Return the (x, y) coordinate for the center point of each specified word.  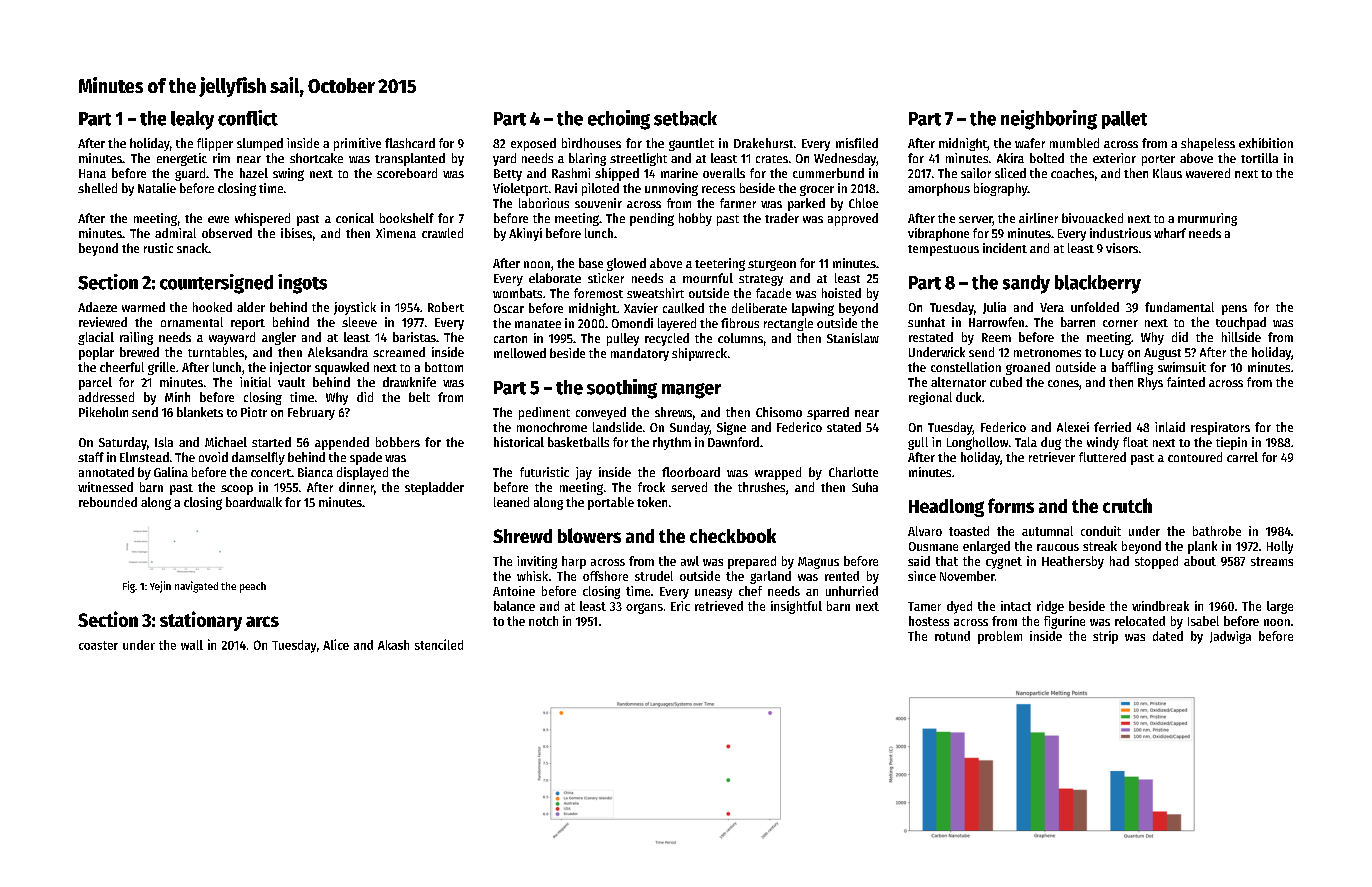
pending (652, 219)
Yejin (160, 587)
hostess (929, 621)
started (271, 442)
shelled (97, 188)
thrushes (761, 487)
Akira (1010, 158)
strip (1105, 637)
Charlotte (853, 472)
